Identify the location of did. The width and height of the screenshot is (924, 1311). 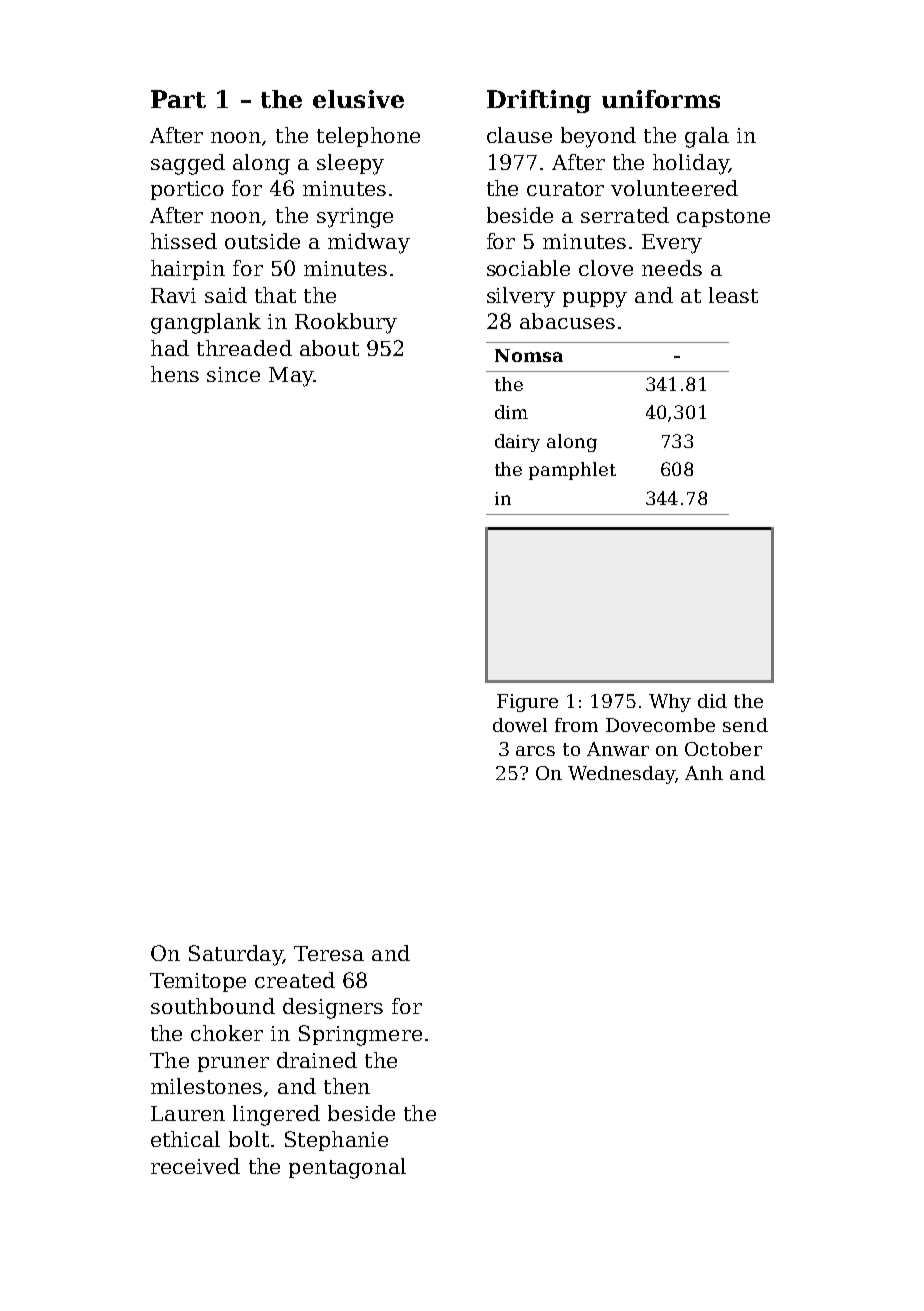
(712, 701).
